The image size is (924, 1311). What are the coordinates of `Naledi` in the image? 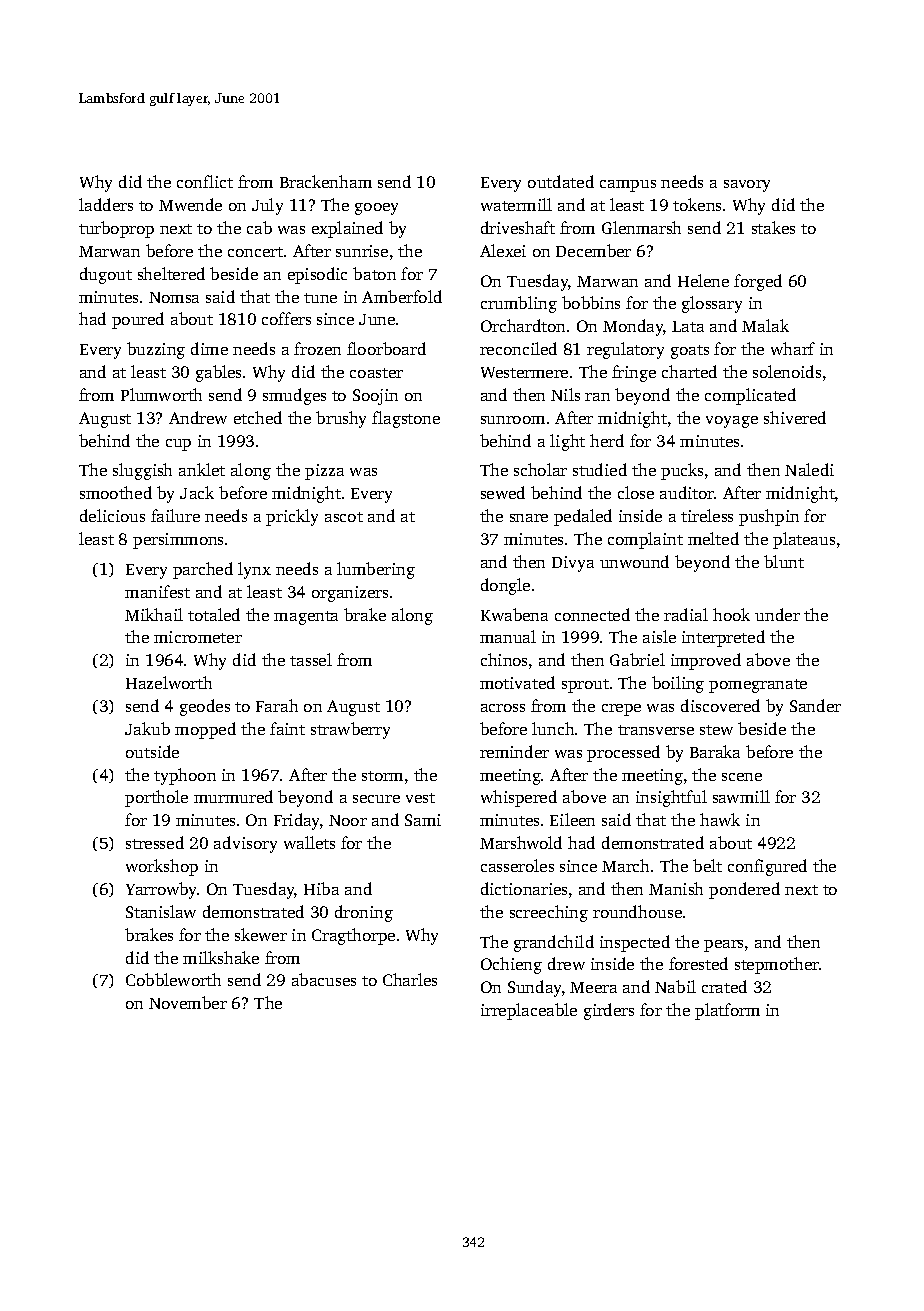 It's located at (809, 469).
